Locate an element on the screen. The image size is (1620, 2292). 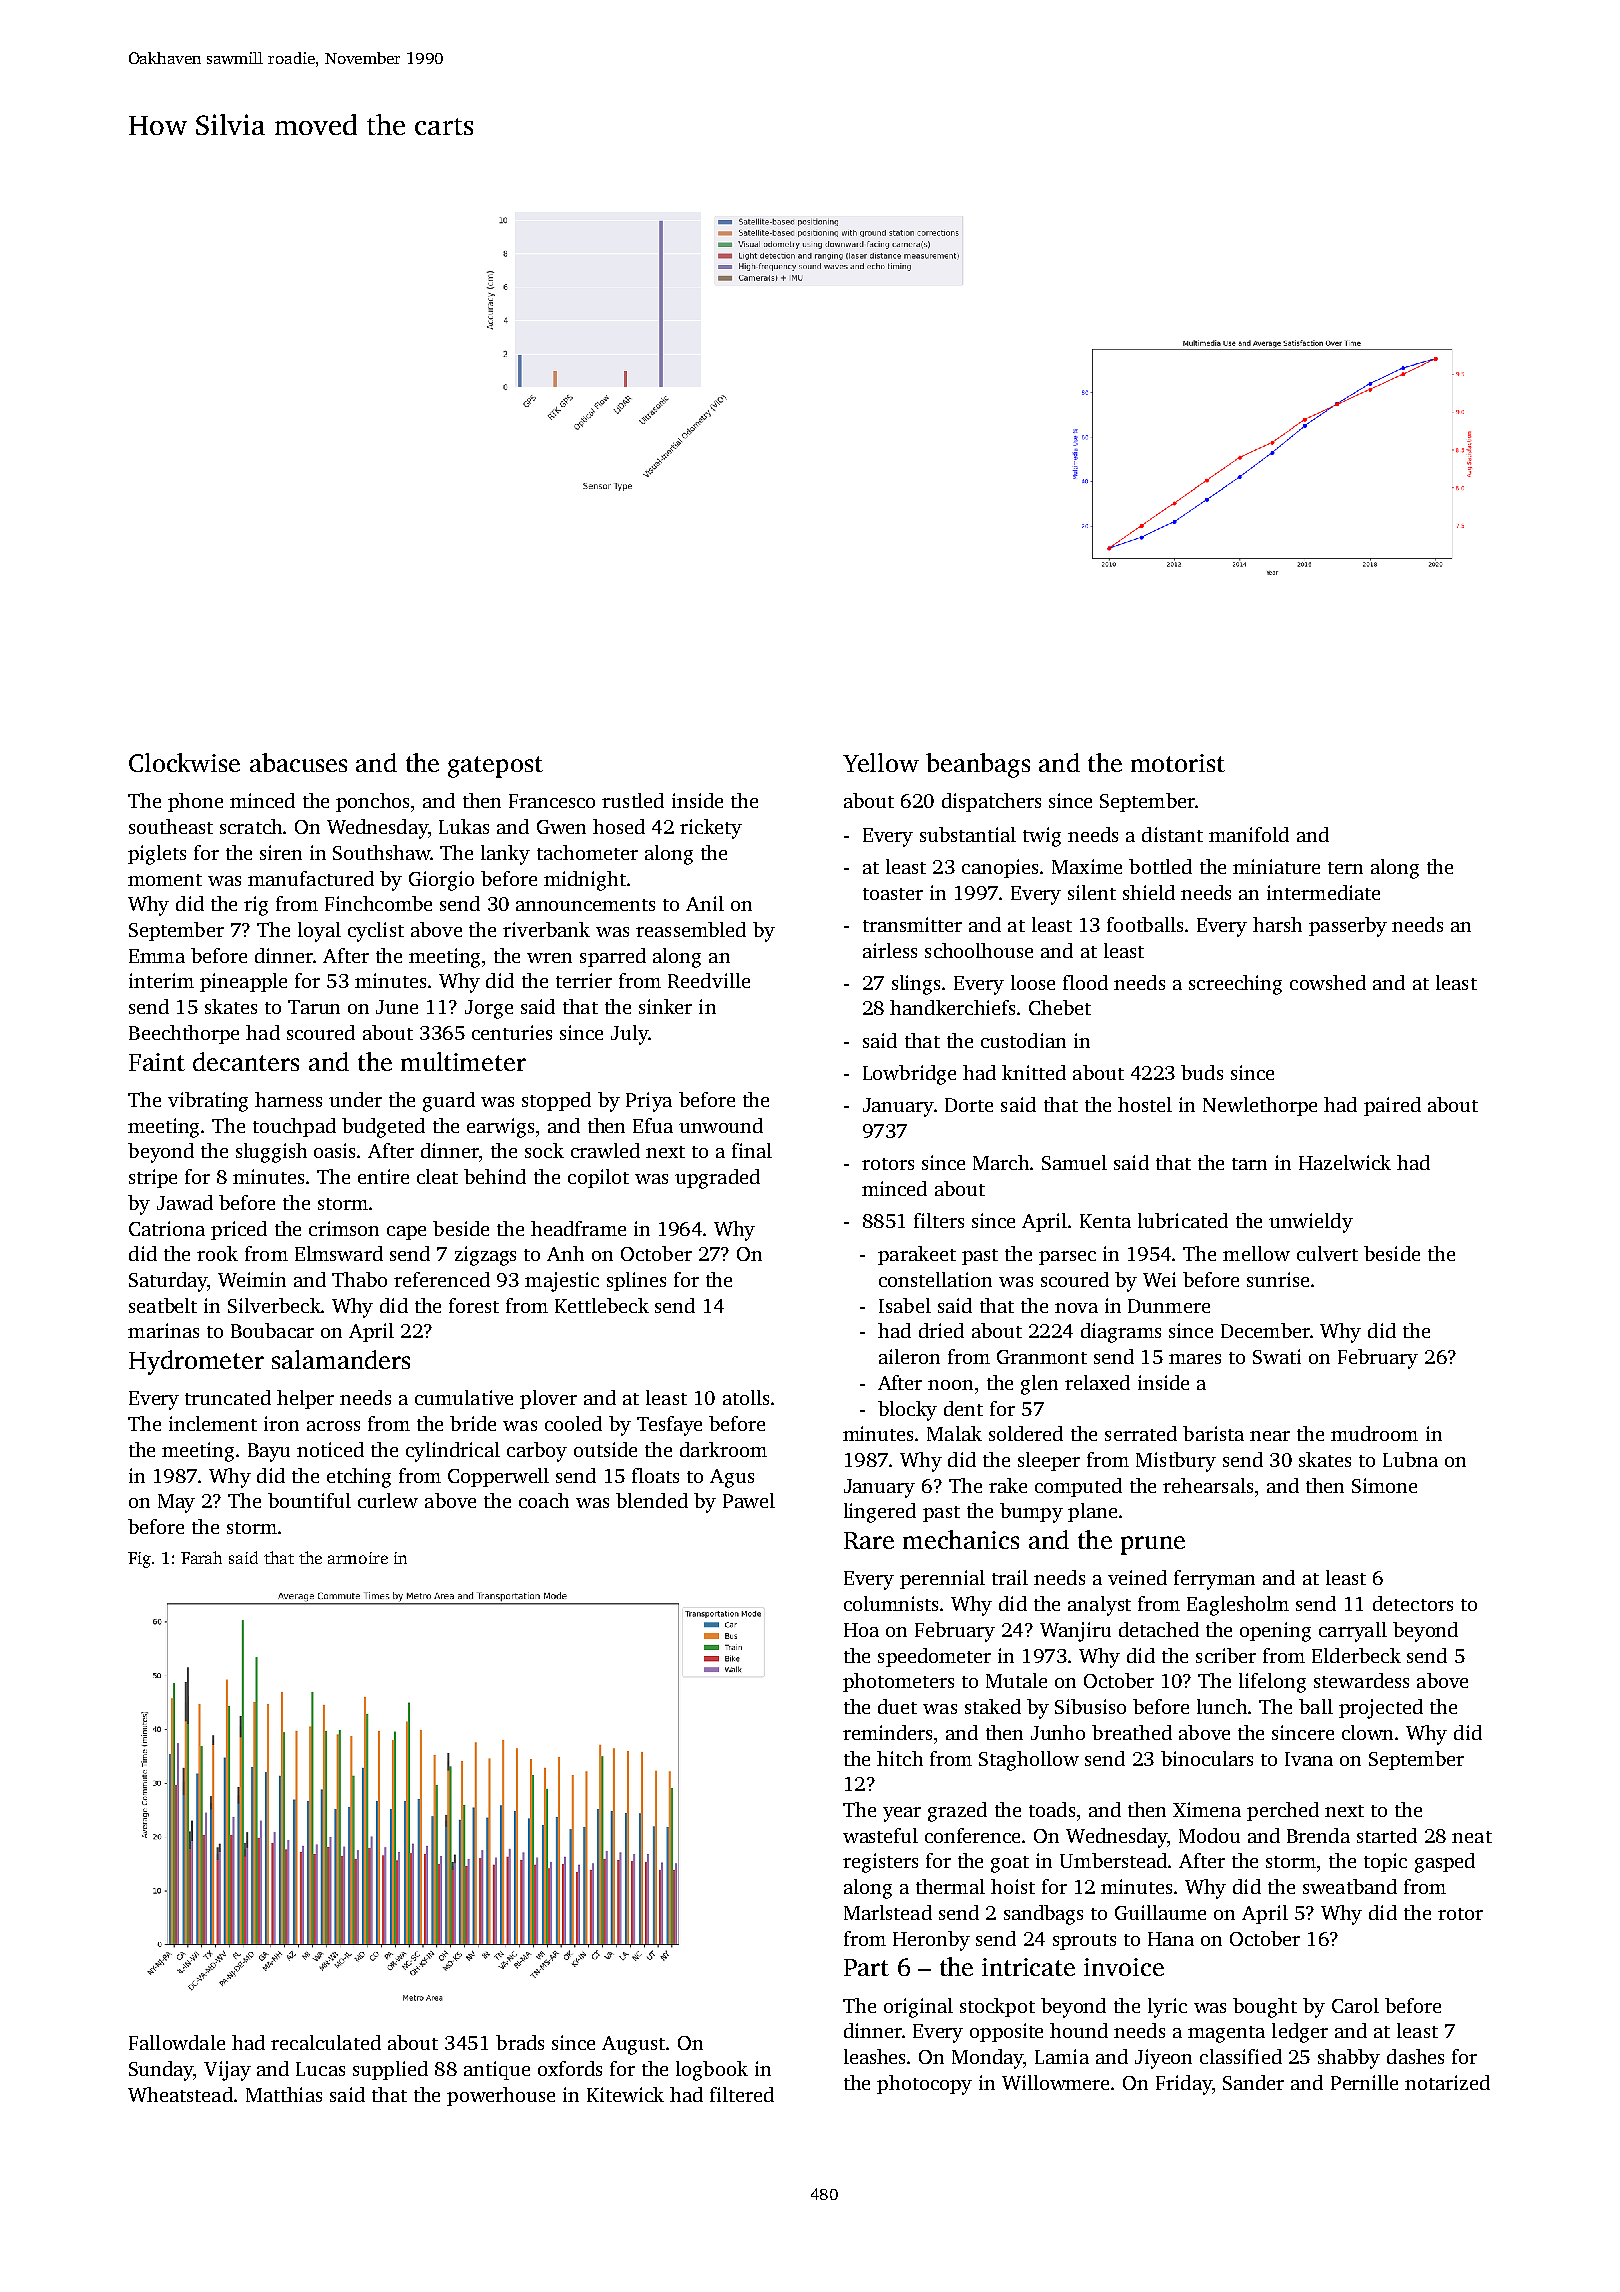
copilot is located at coordinates (598, 1178).
